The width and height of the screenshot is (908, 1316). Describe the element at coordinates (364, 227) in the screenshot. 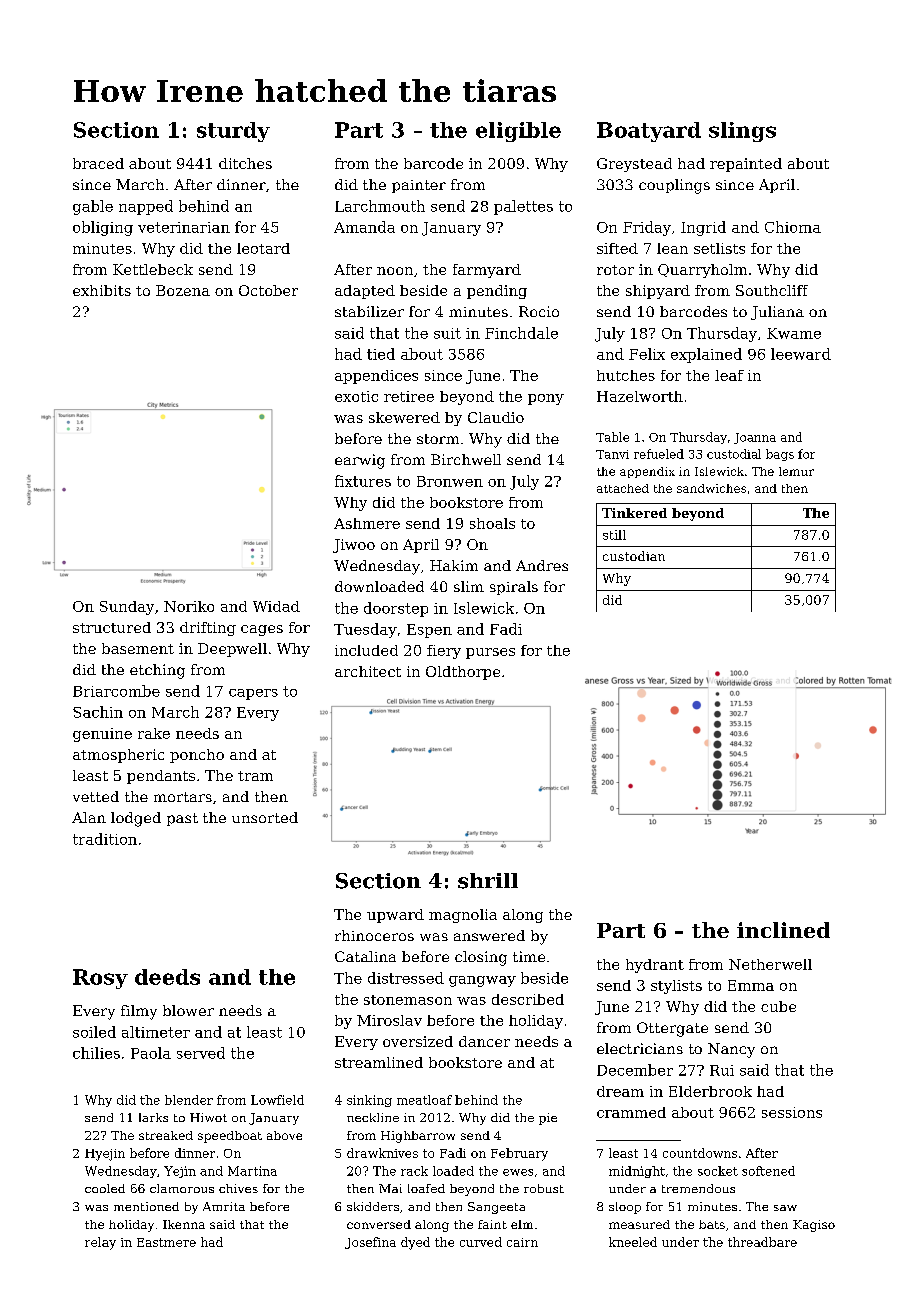

I see `Amanda` at that location.
